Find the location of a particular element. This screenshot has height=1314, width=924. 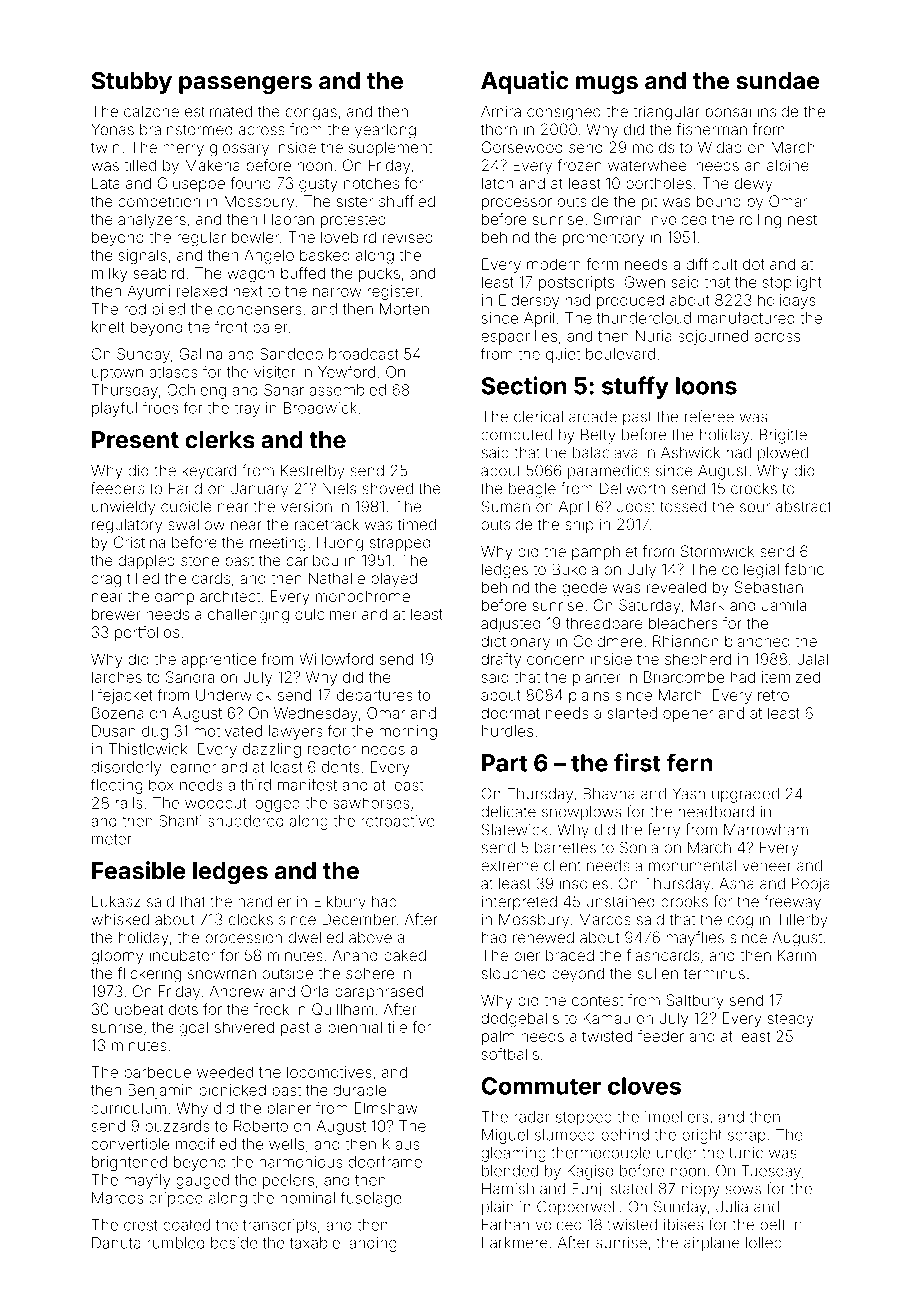

headboard is located at coordinates (716, 812).
